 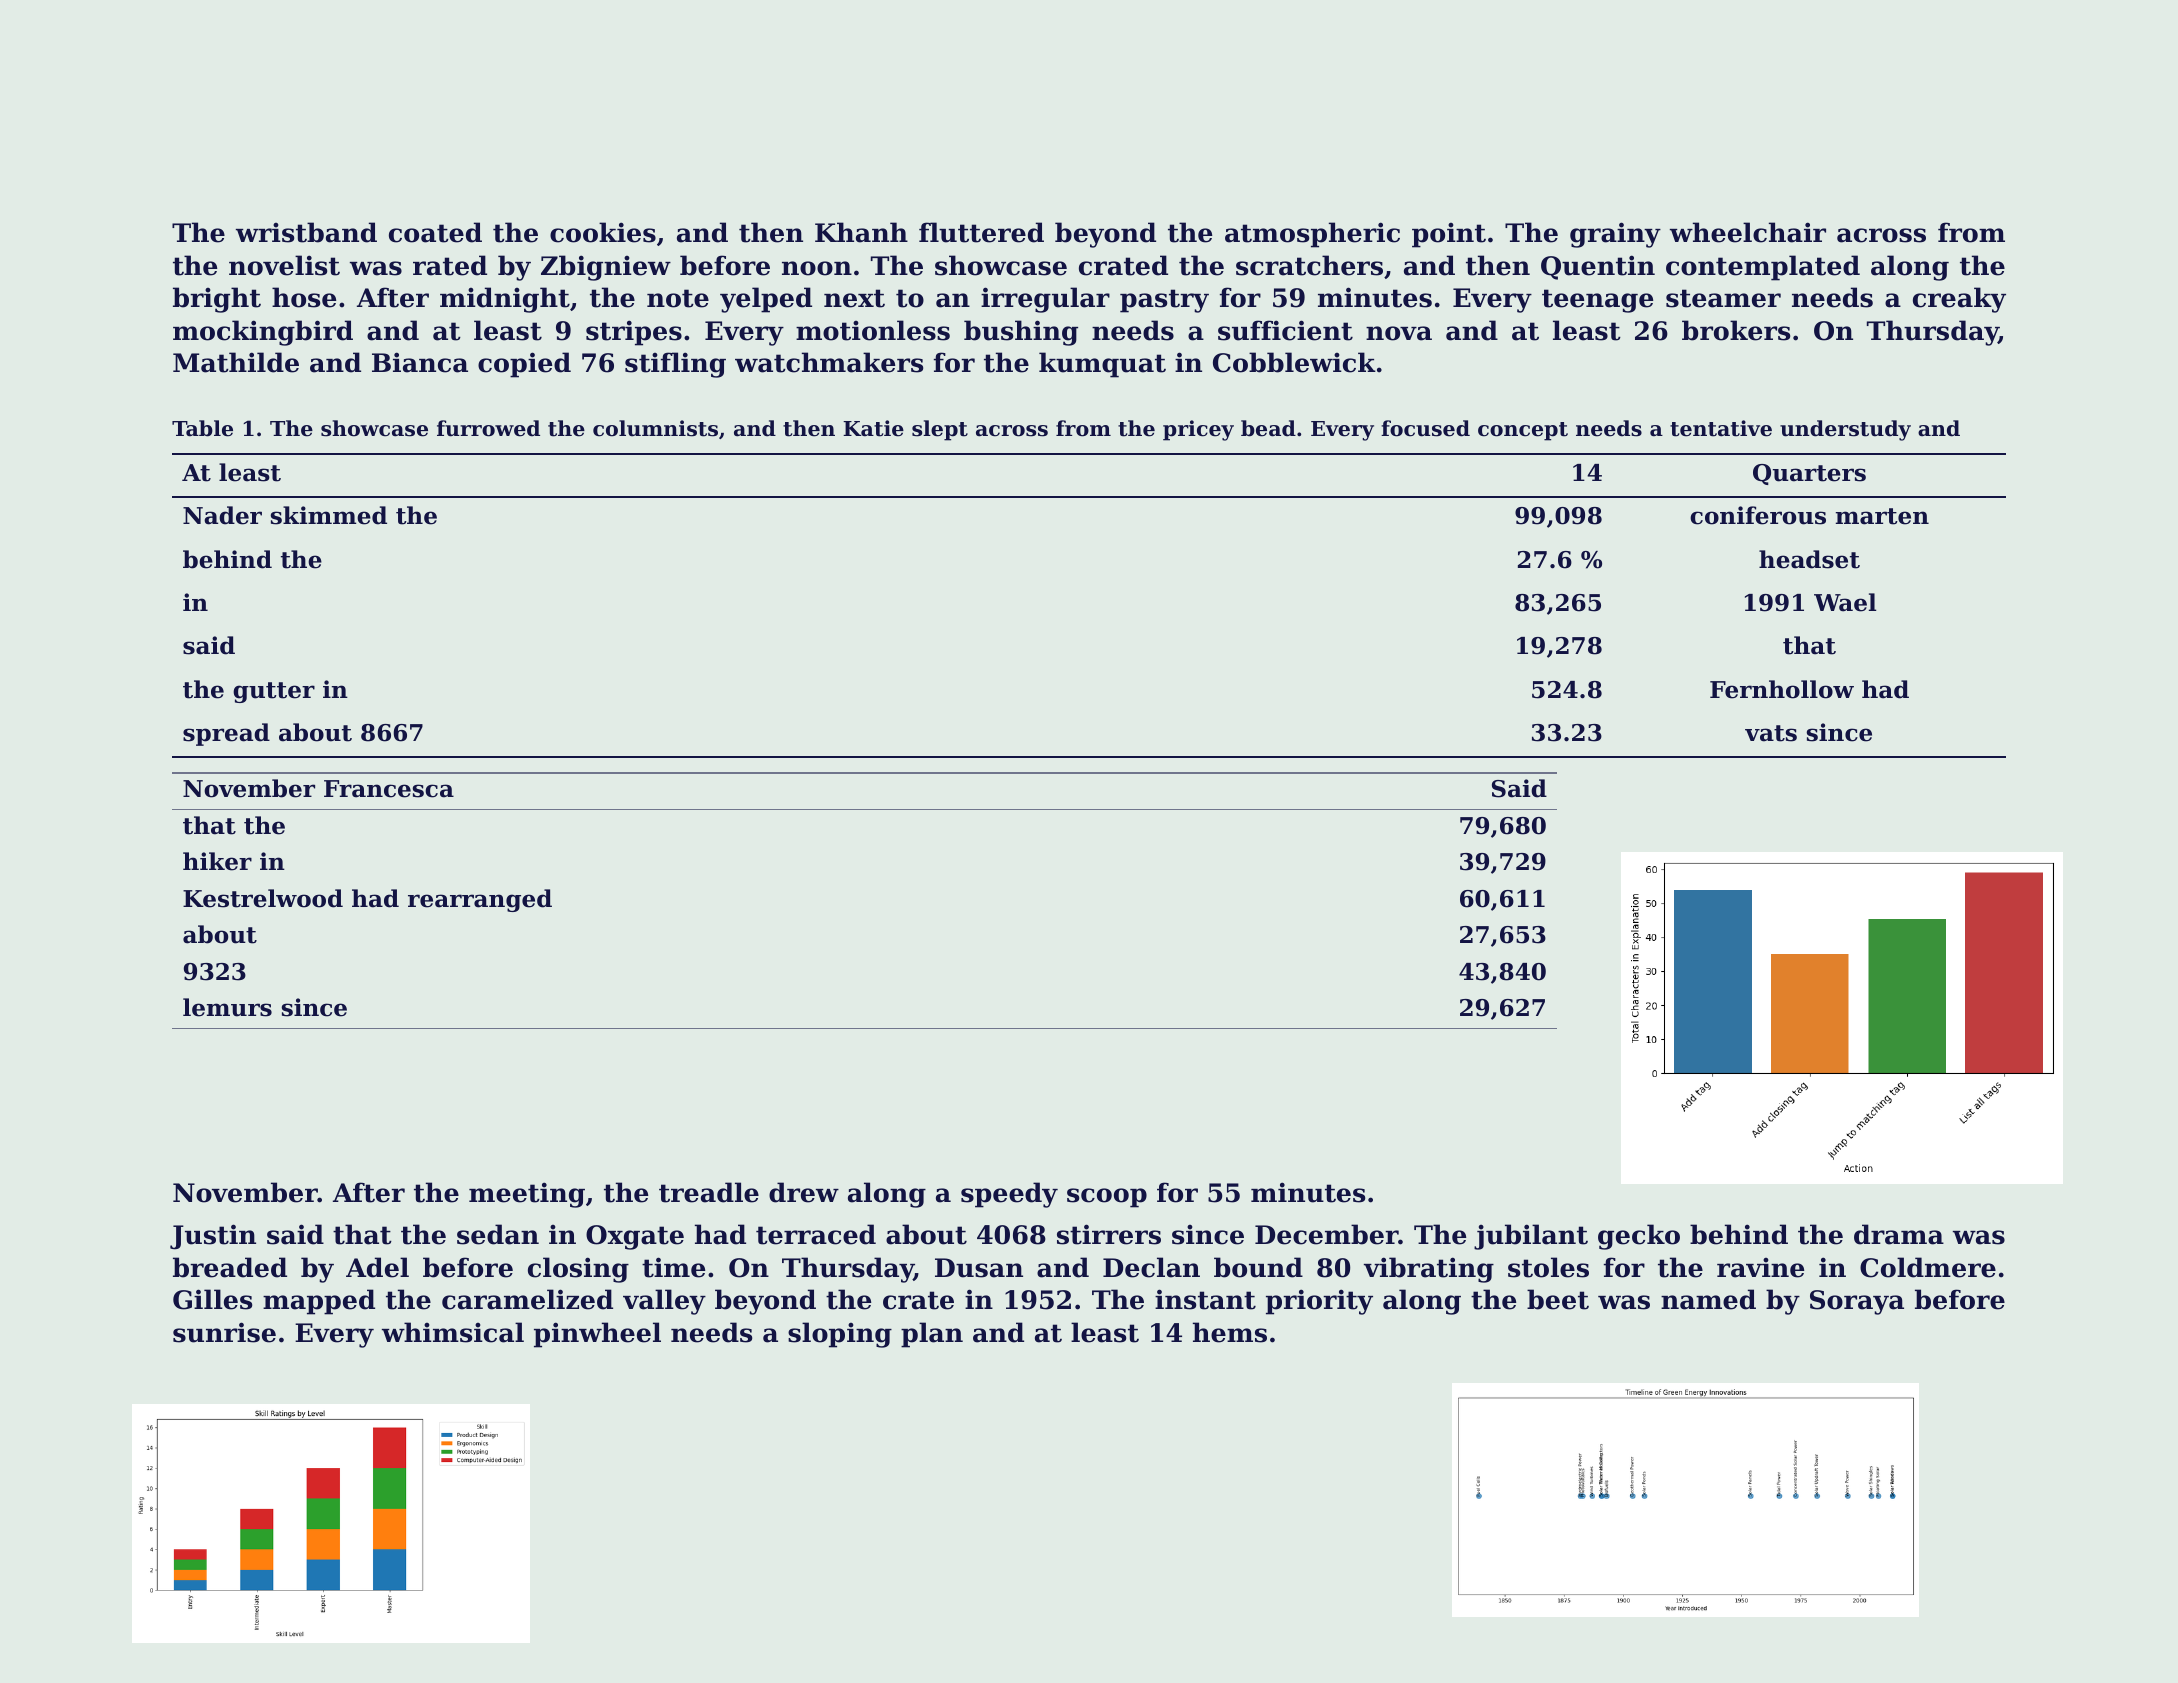 What do you see at coordinates (263, 898) in the page?
I see `Kestrelwood` at bounding box center [263, 898].
